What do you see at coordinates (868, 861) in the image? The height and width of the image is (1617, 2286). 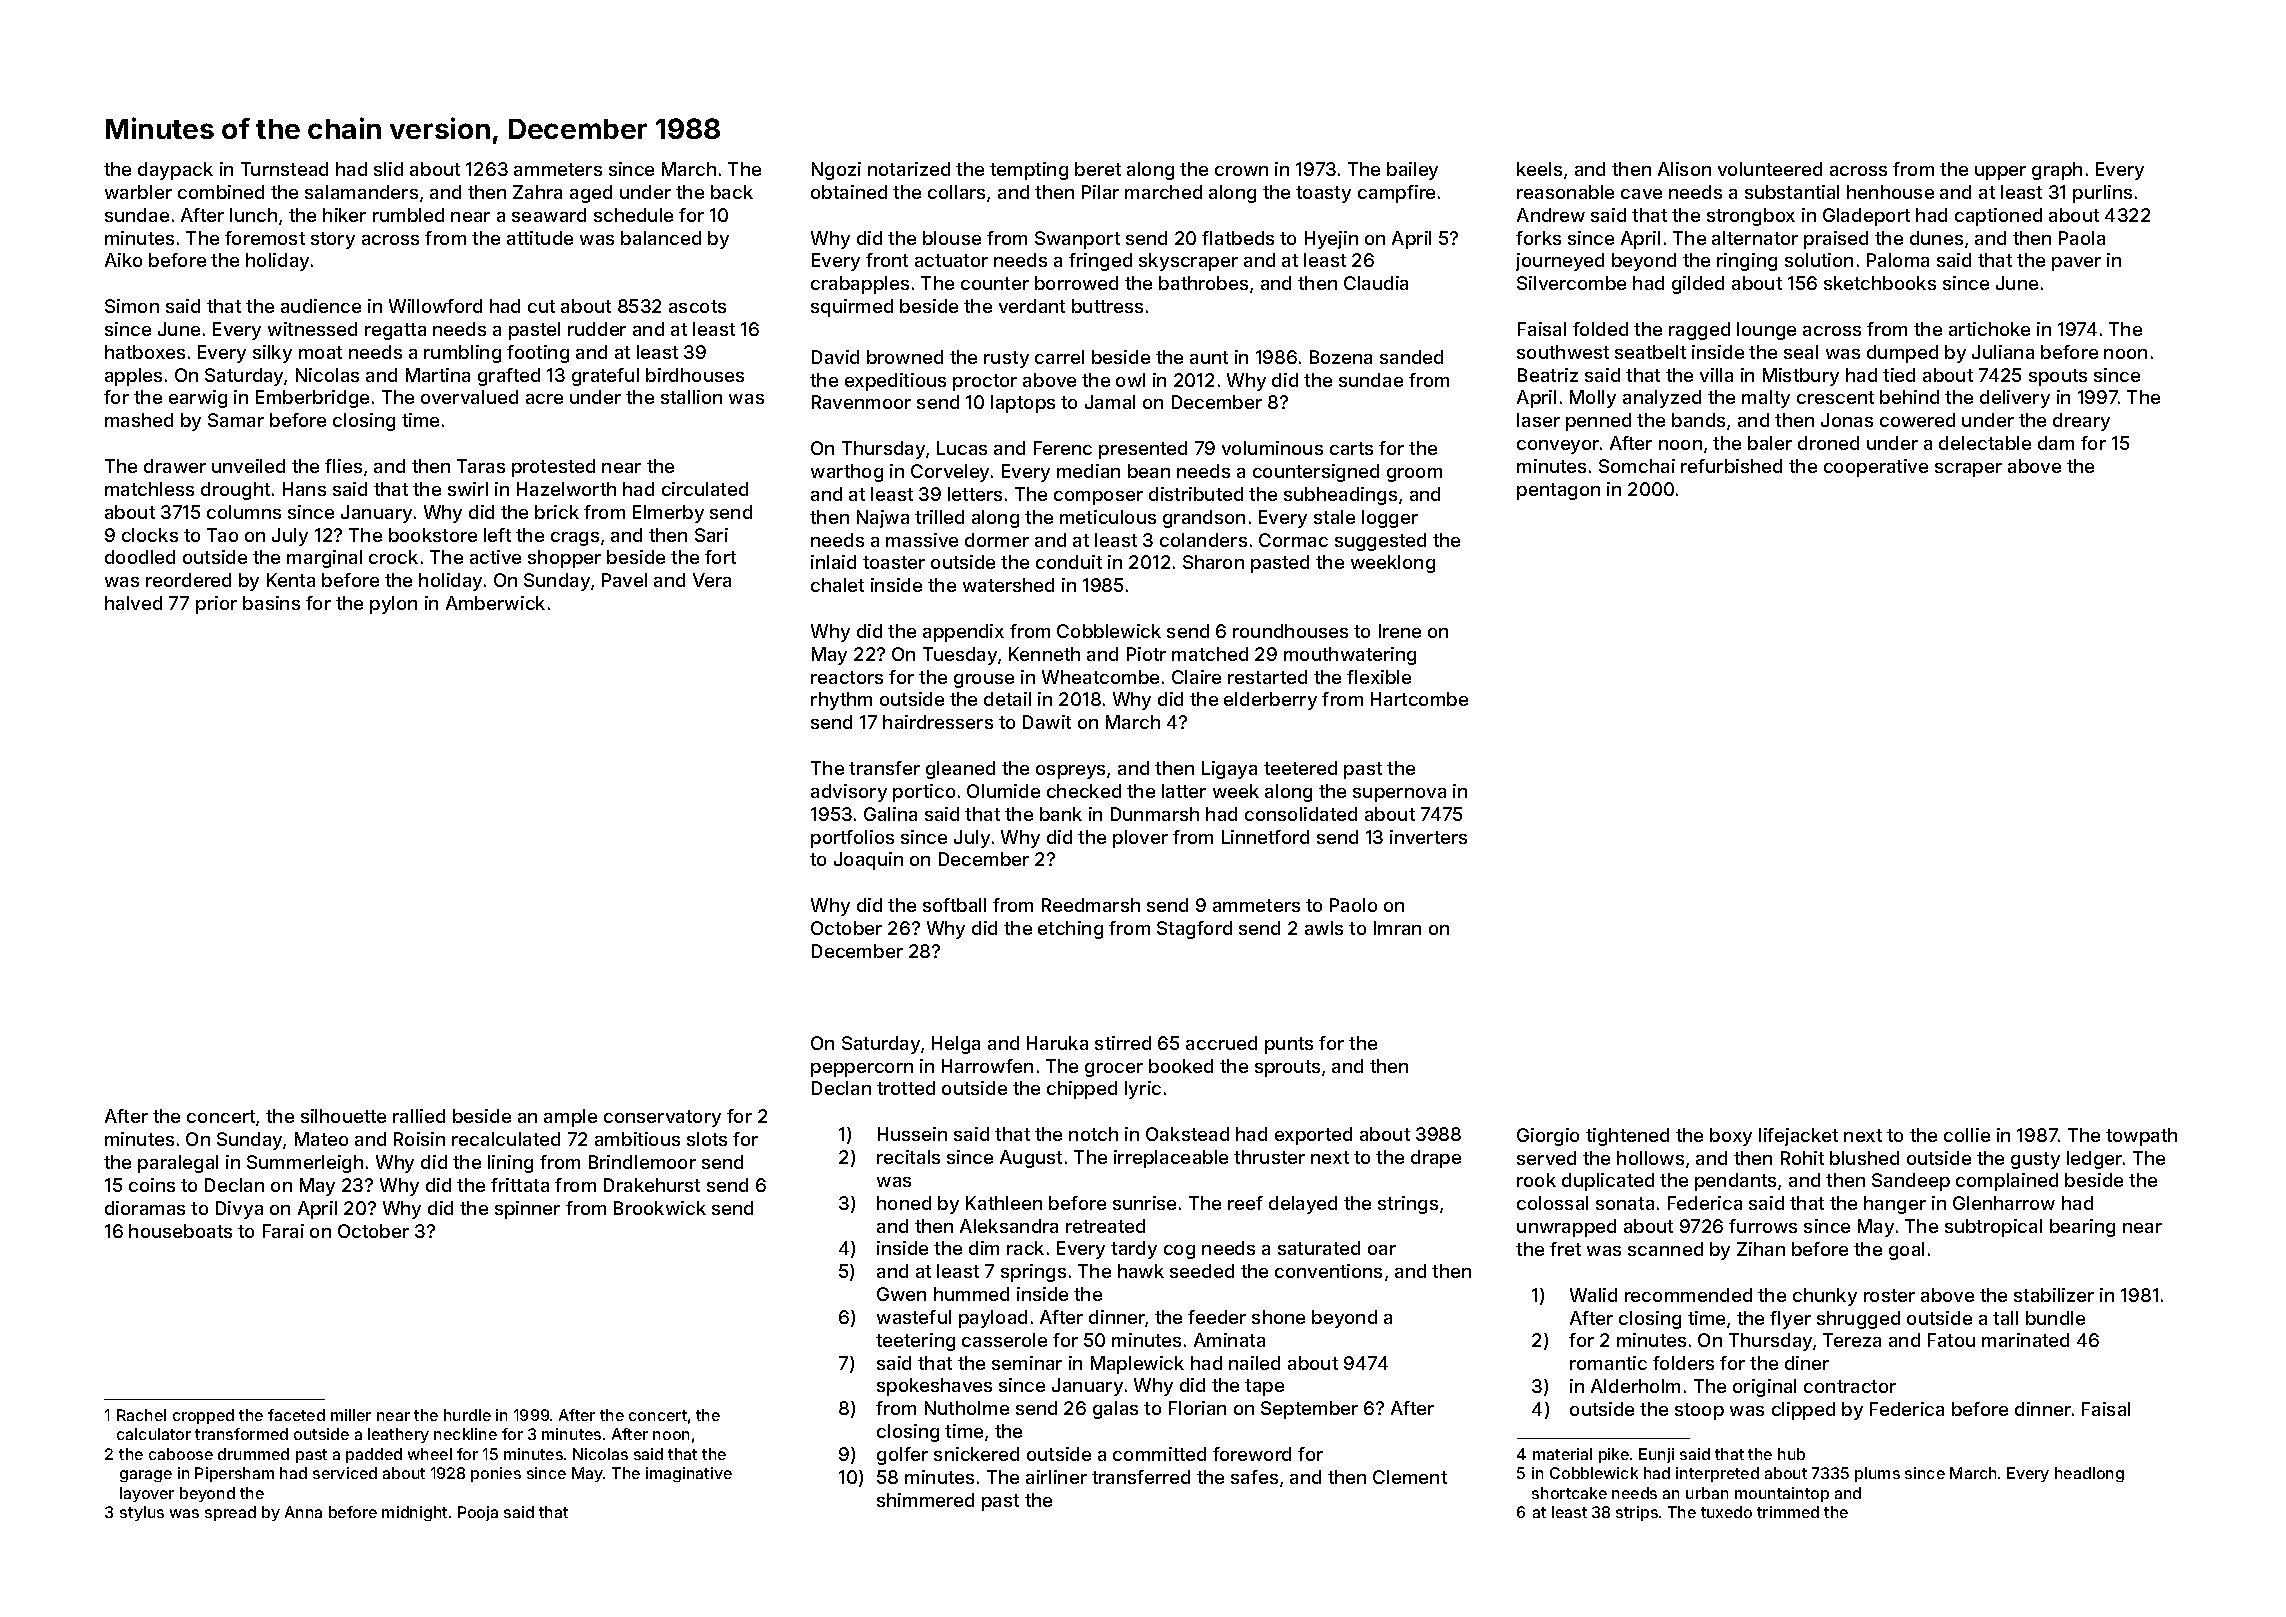 I see `Joaquin` at bounding box center [868, 861].
